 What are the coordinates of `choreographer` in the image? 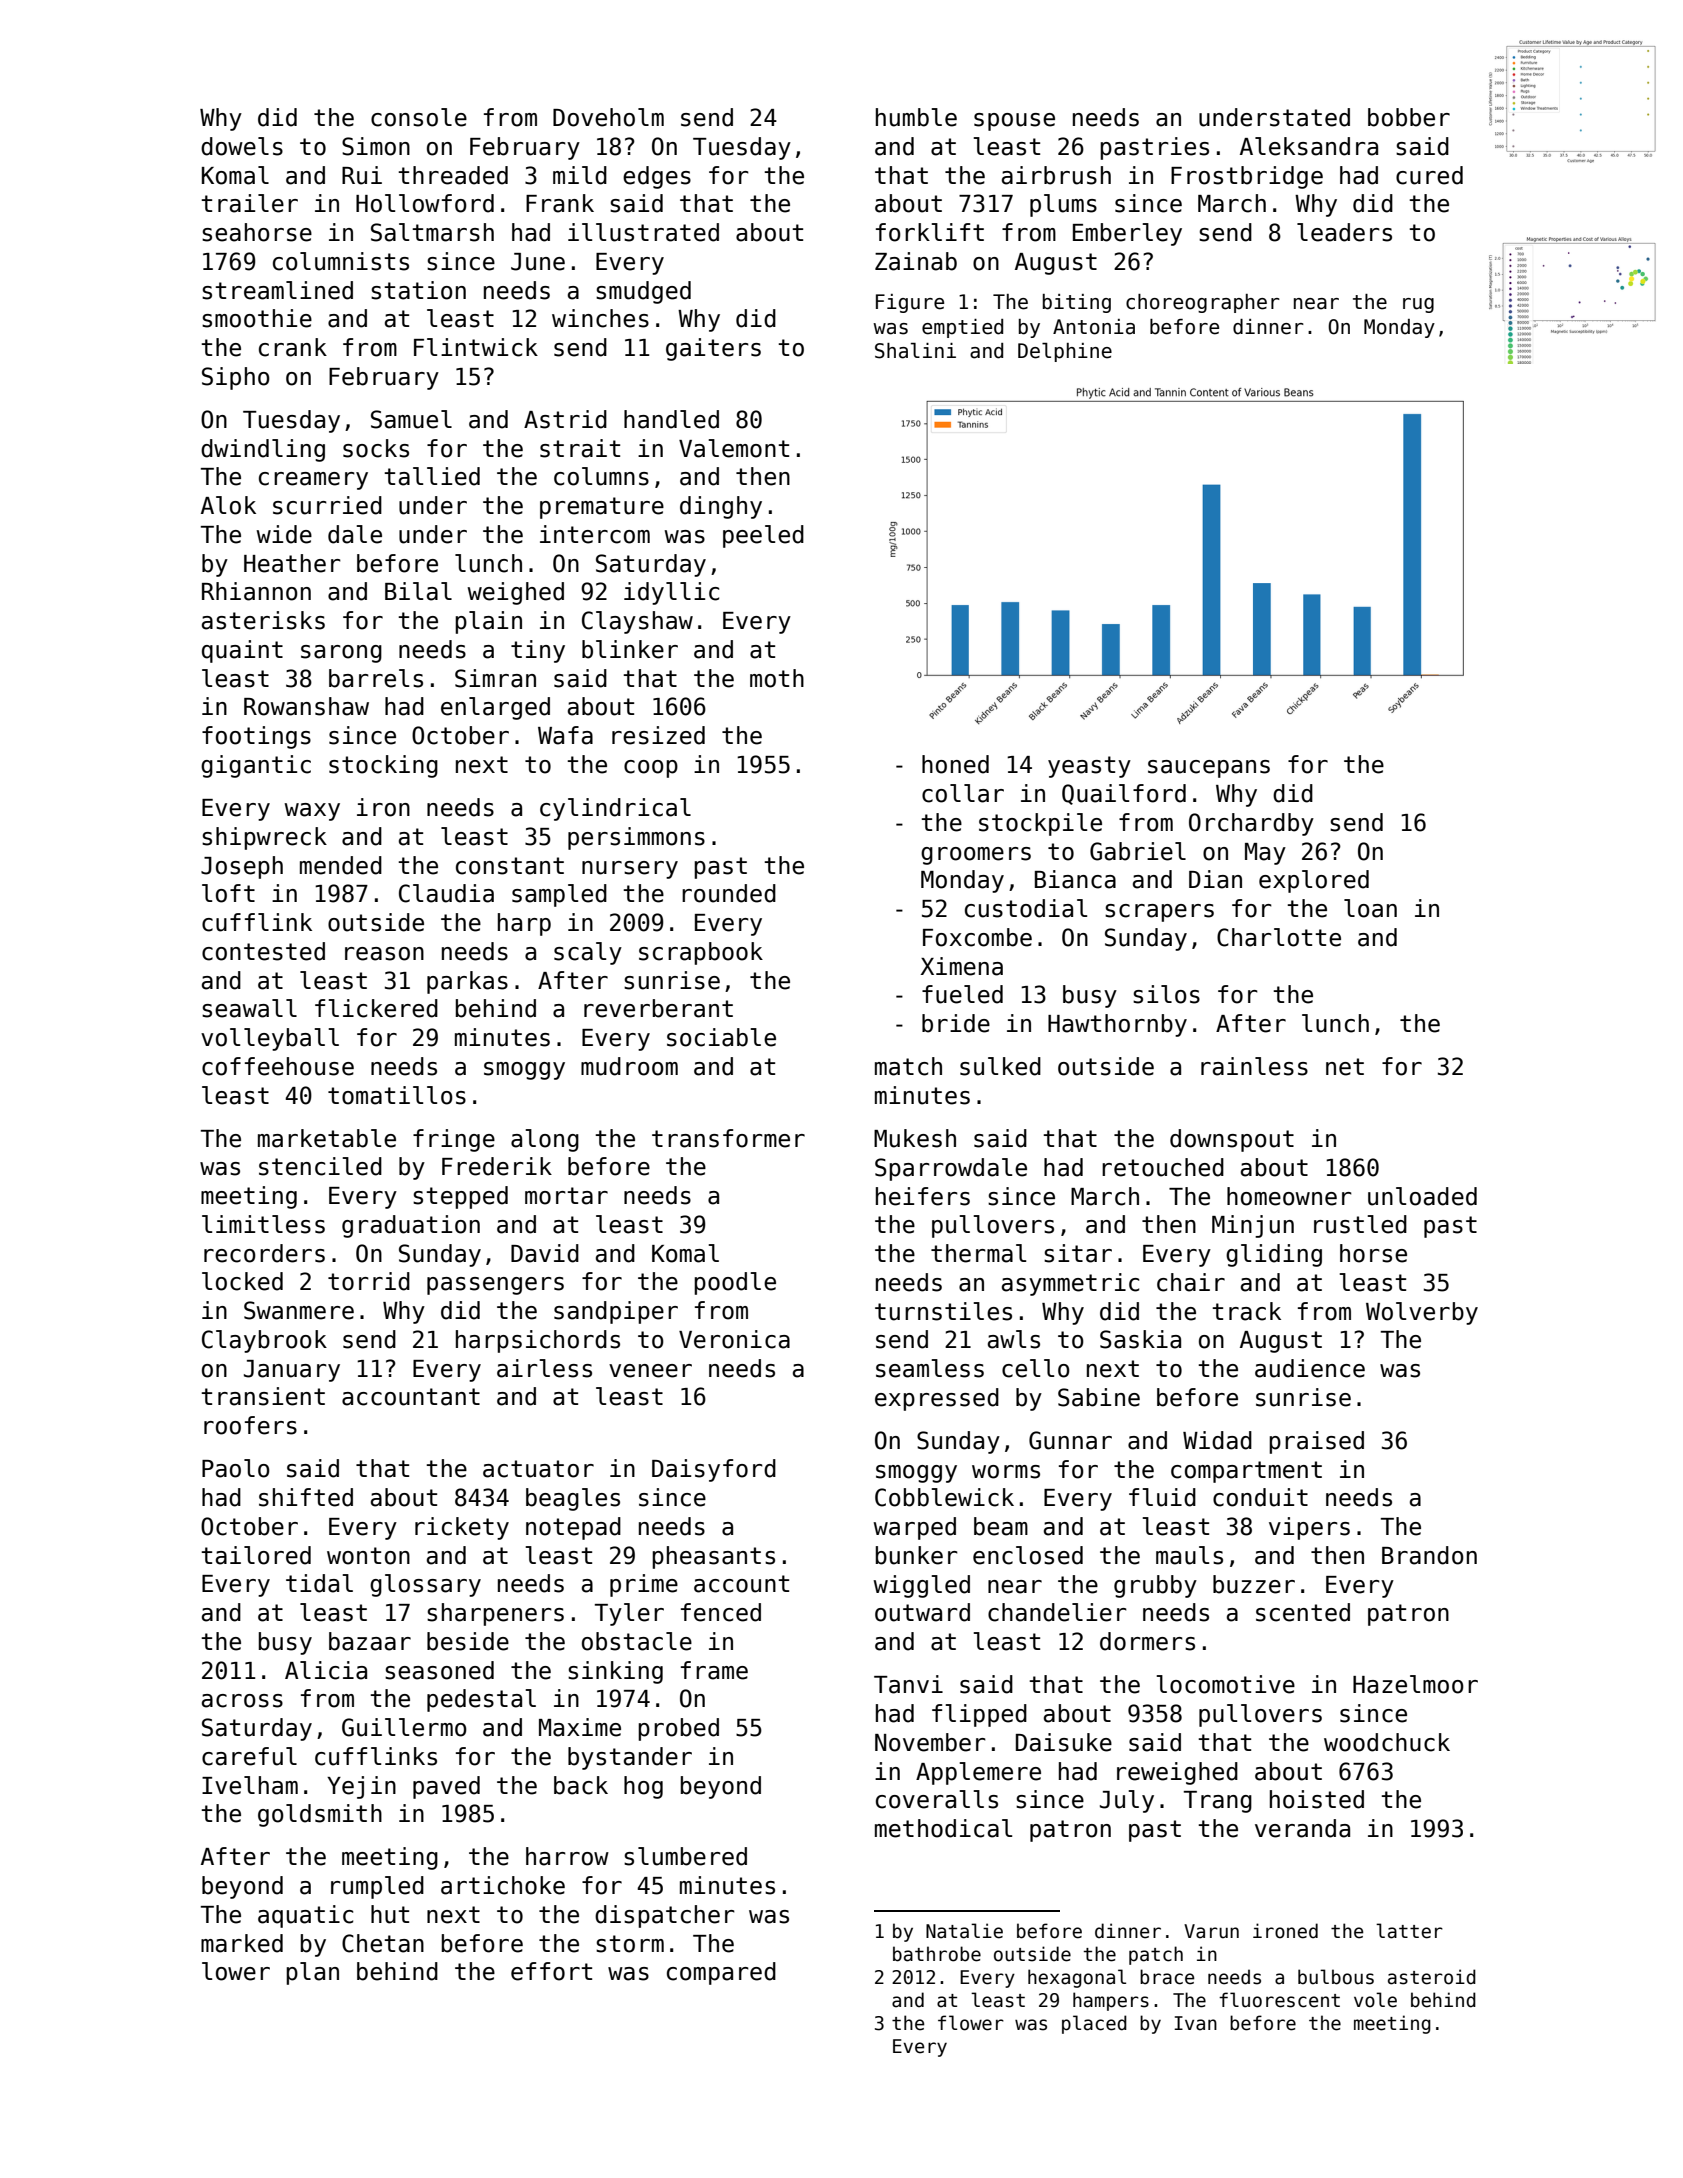 It's located at (1203, 303).
